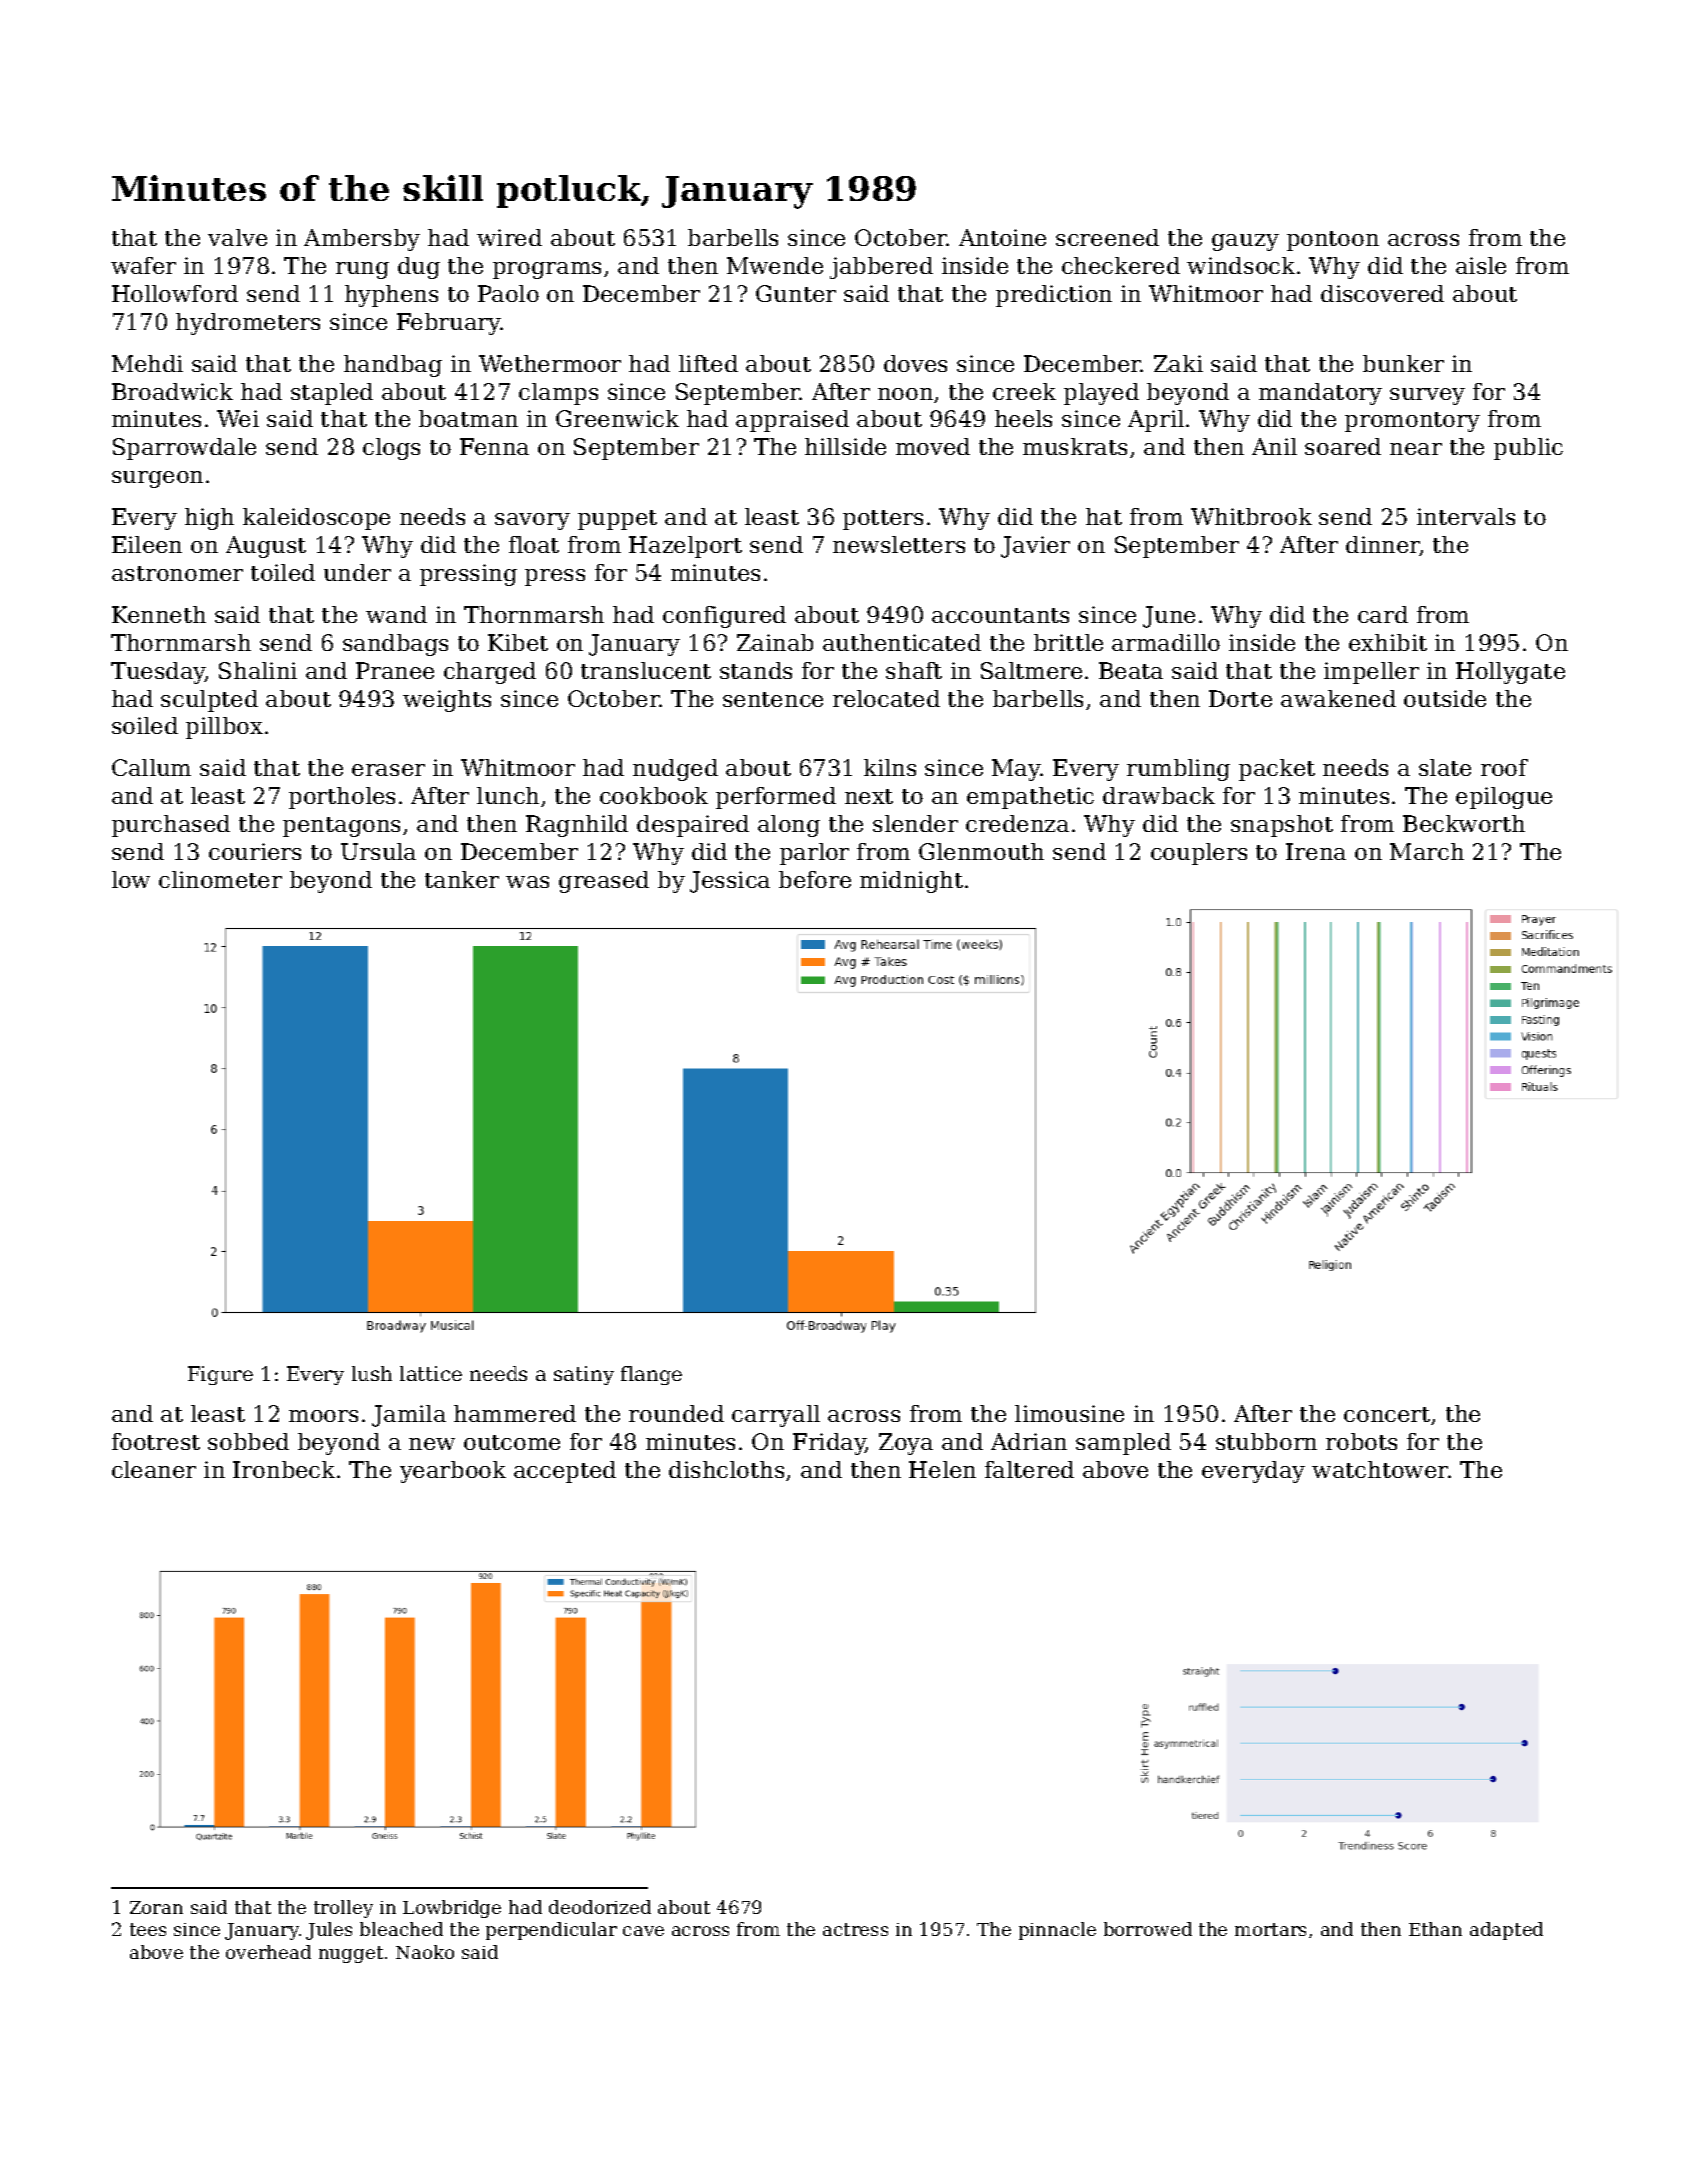 The image size is (1683, 2178). Describe the element at coordinates (1277, 770) in the screenshot. I see `packet` at that location.
